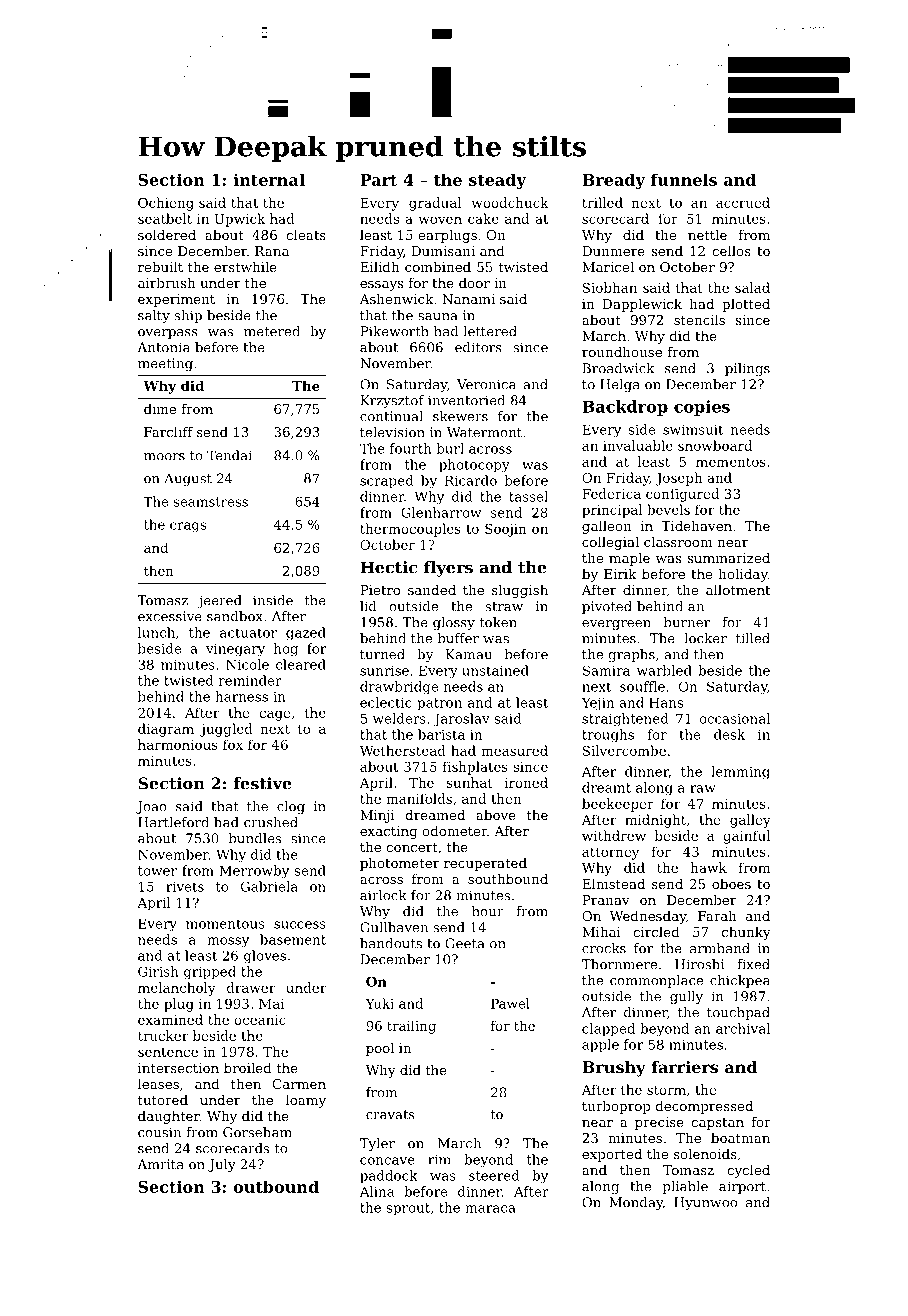 This page has width=908, height=1316. I want to click on success, so click(300, 925).
